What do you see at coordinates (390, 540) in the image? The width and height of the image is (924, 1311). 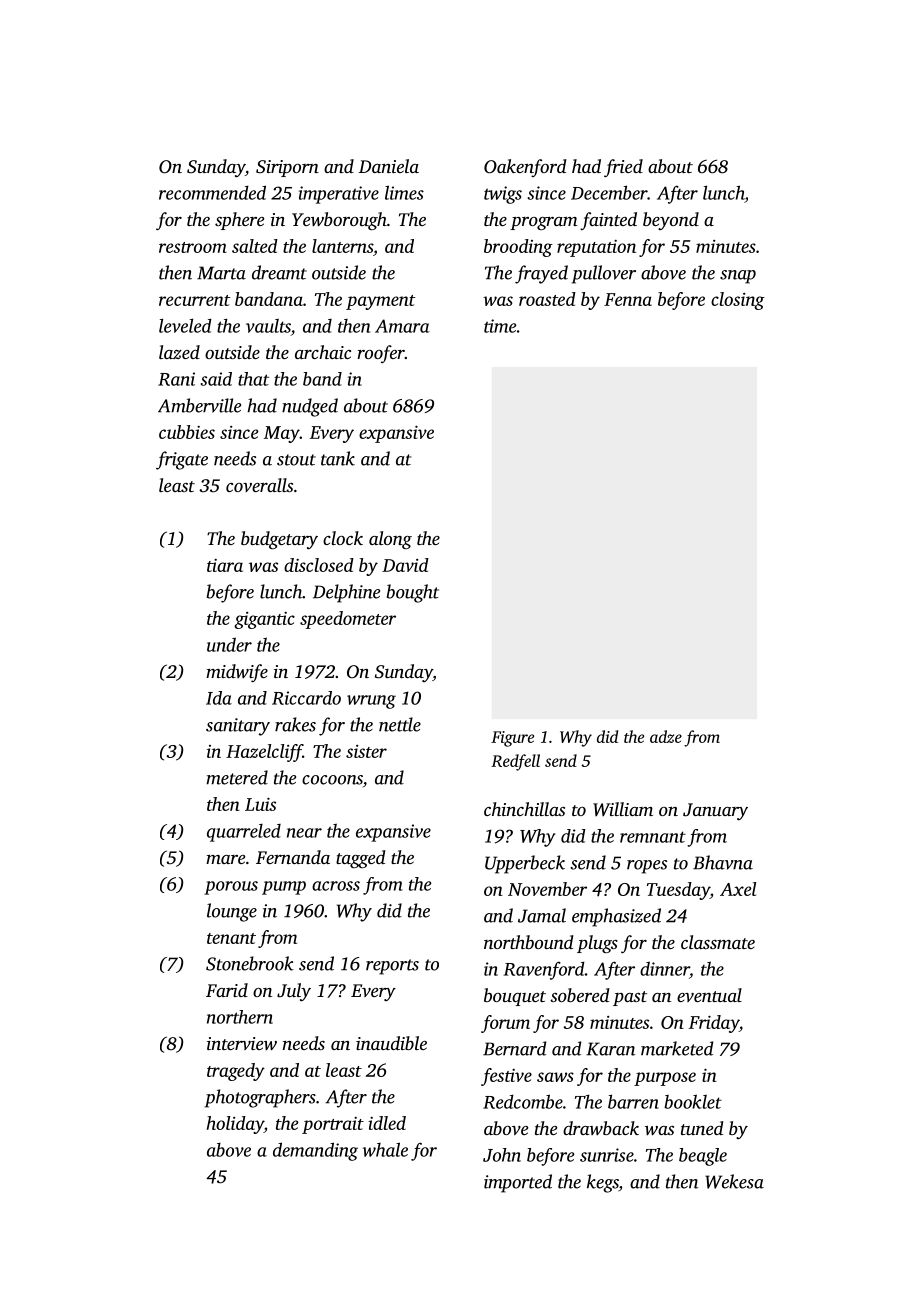 I see `along` at bounding box center [390, 540].
